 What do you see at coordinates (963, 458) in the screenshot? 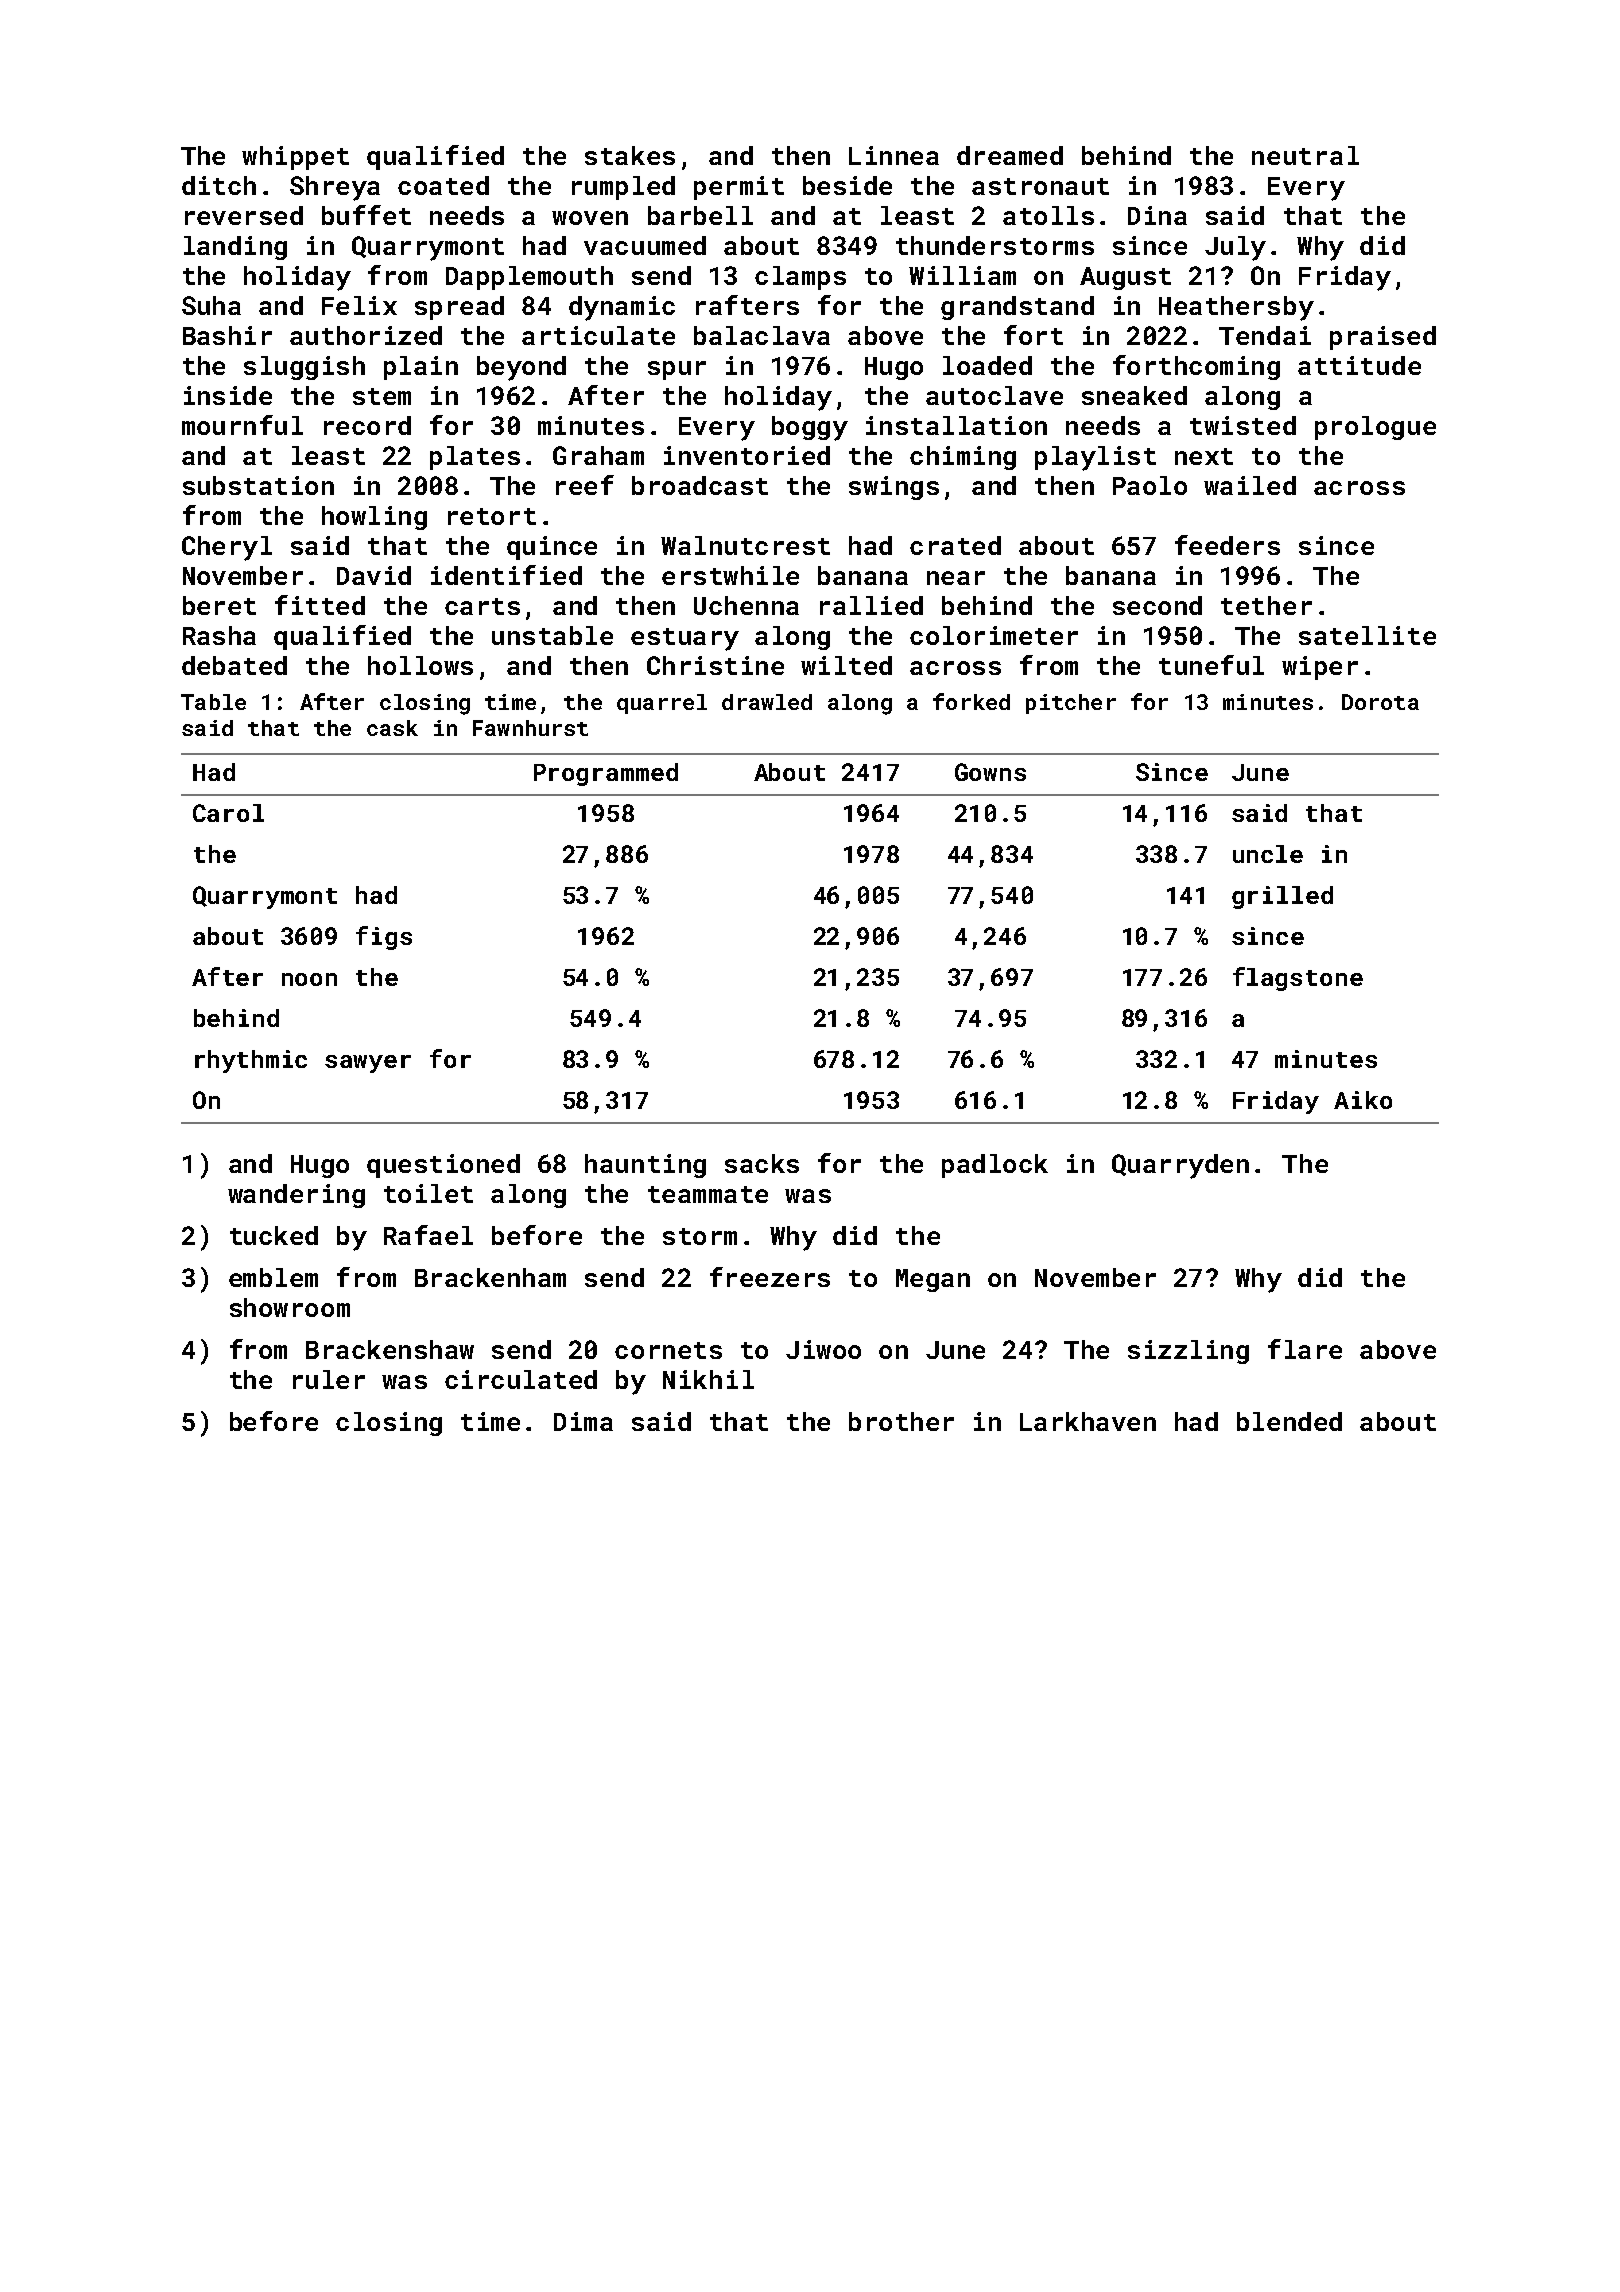
I see `chiming` at bounding box center [963, 458].
